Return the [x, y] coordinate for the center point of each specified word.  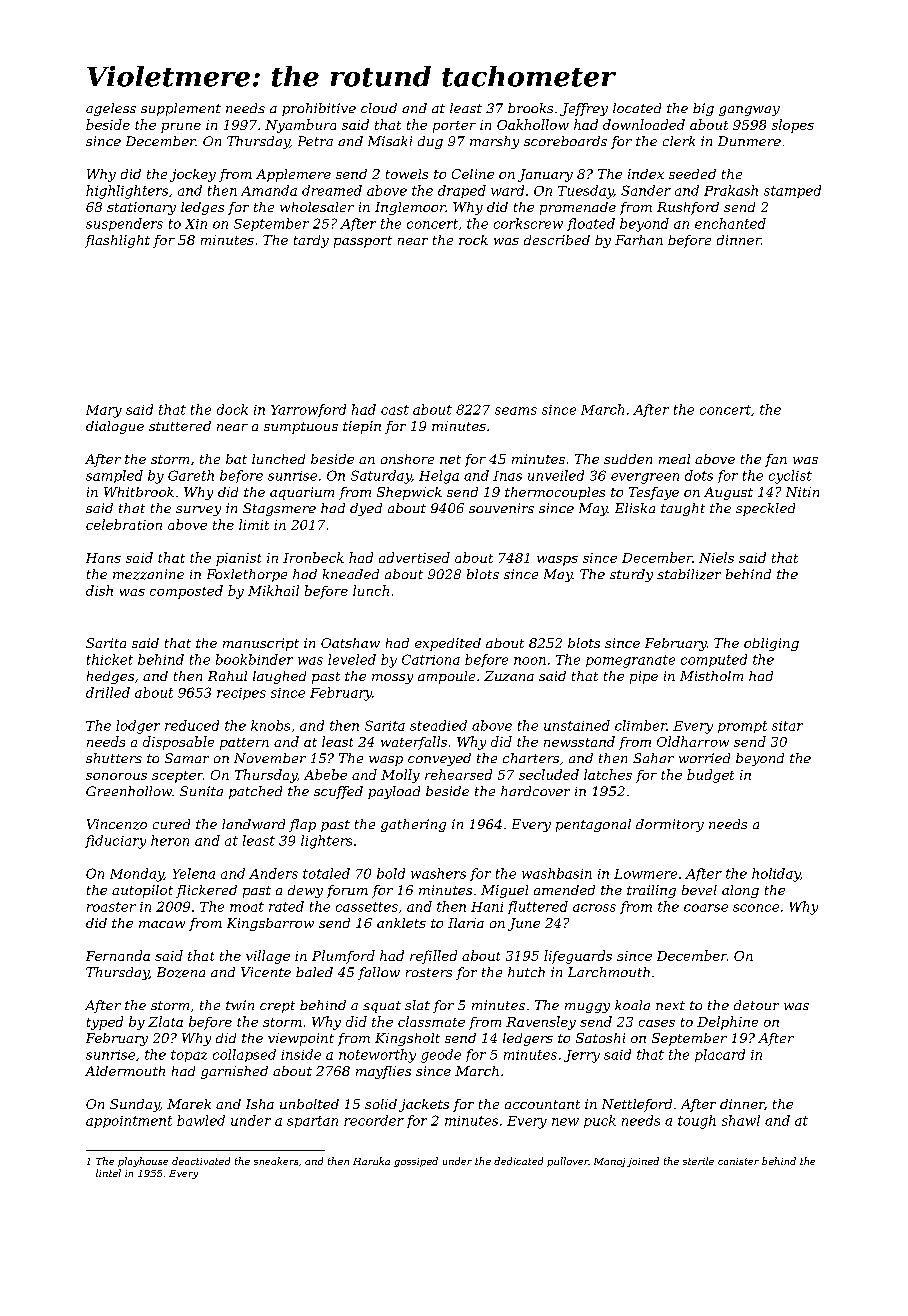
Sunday [135, 1105]
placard [720, 1055]
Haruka [371, 1161]
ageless [111, 109]
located [637, 108]
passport [363, 242]
